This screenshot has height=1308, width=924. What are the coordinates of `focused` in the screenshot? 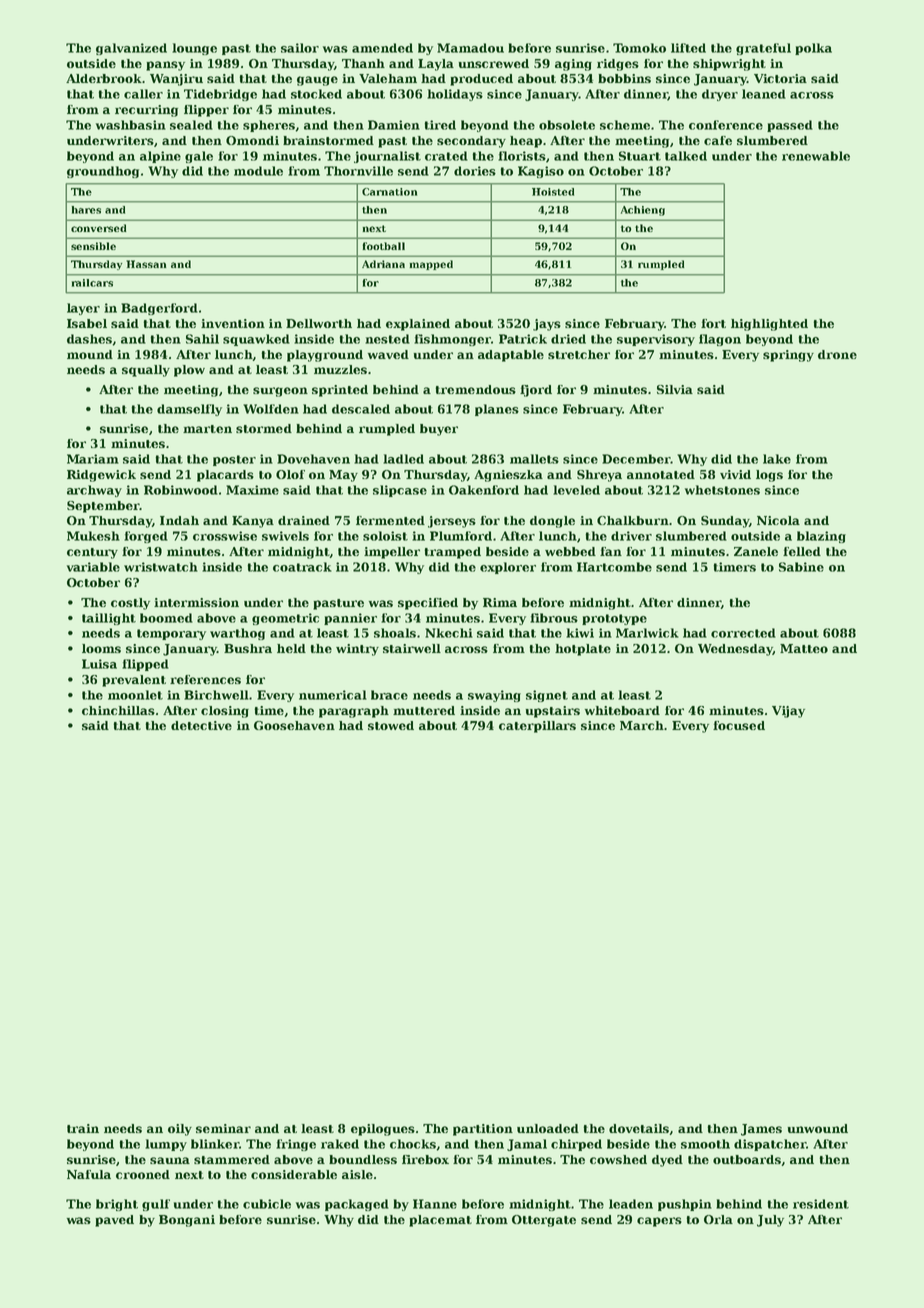 It's located at (739, 725).
